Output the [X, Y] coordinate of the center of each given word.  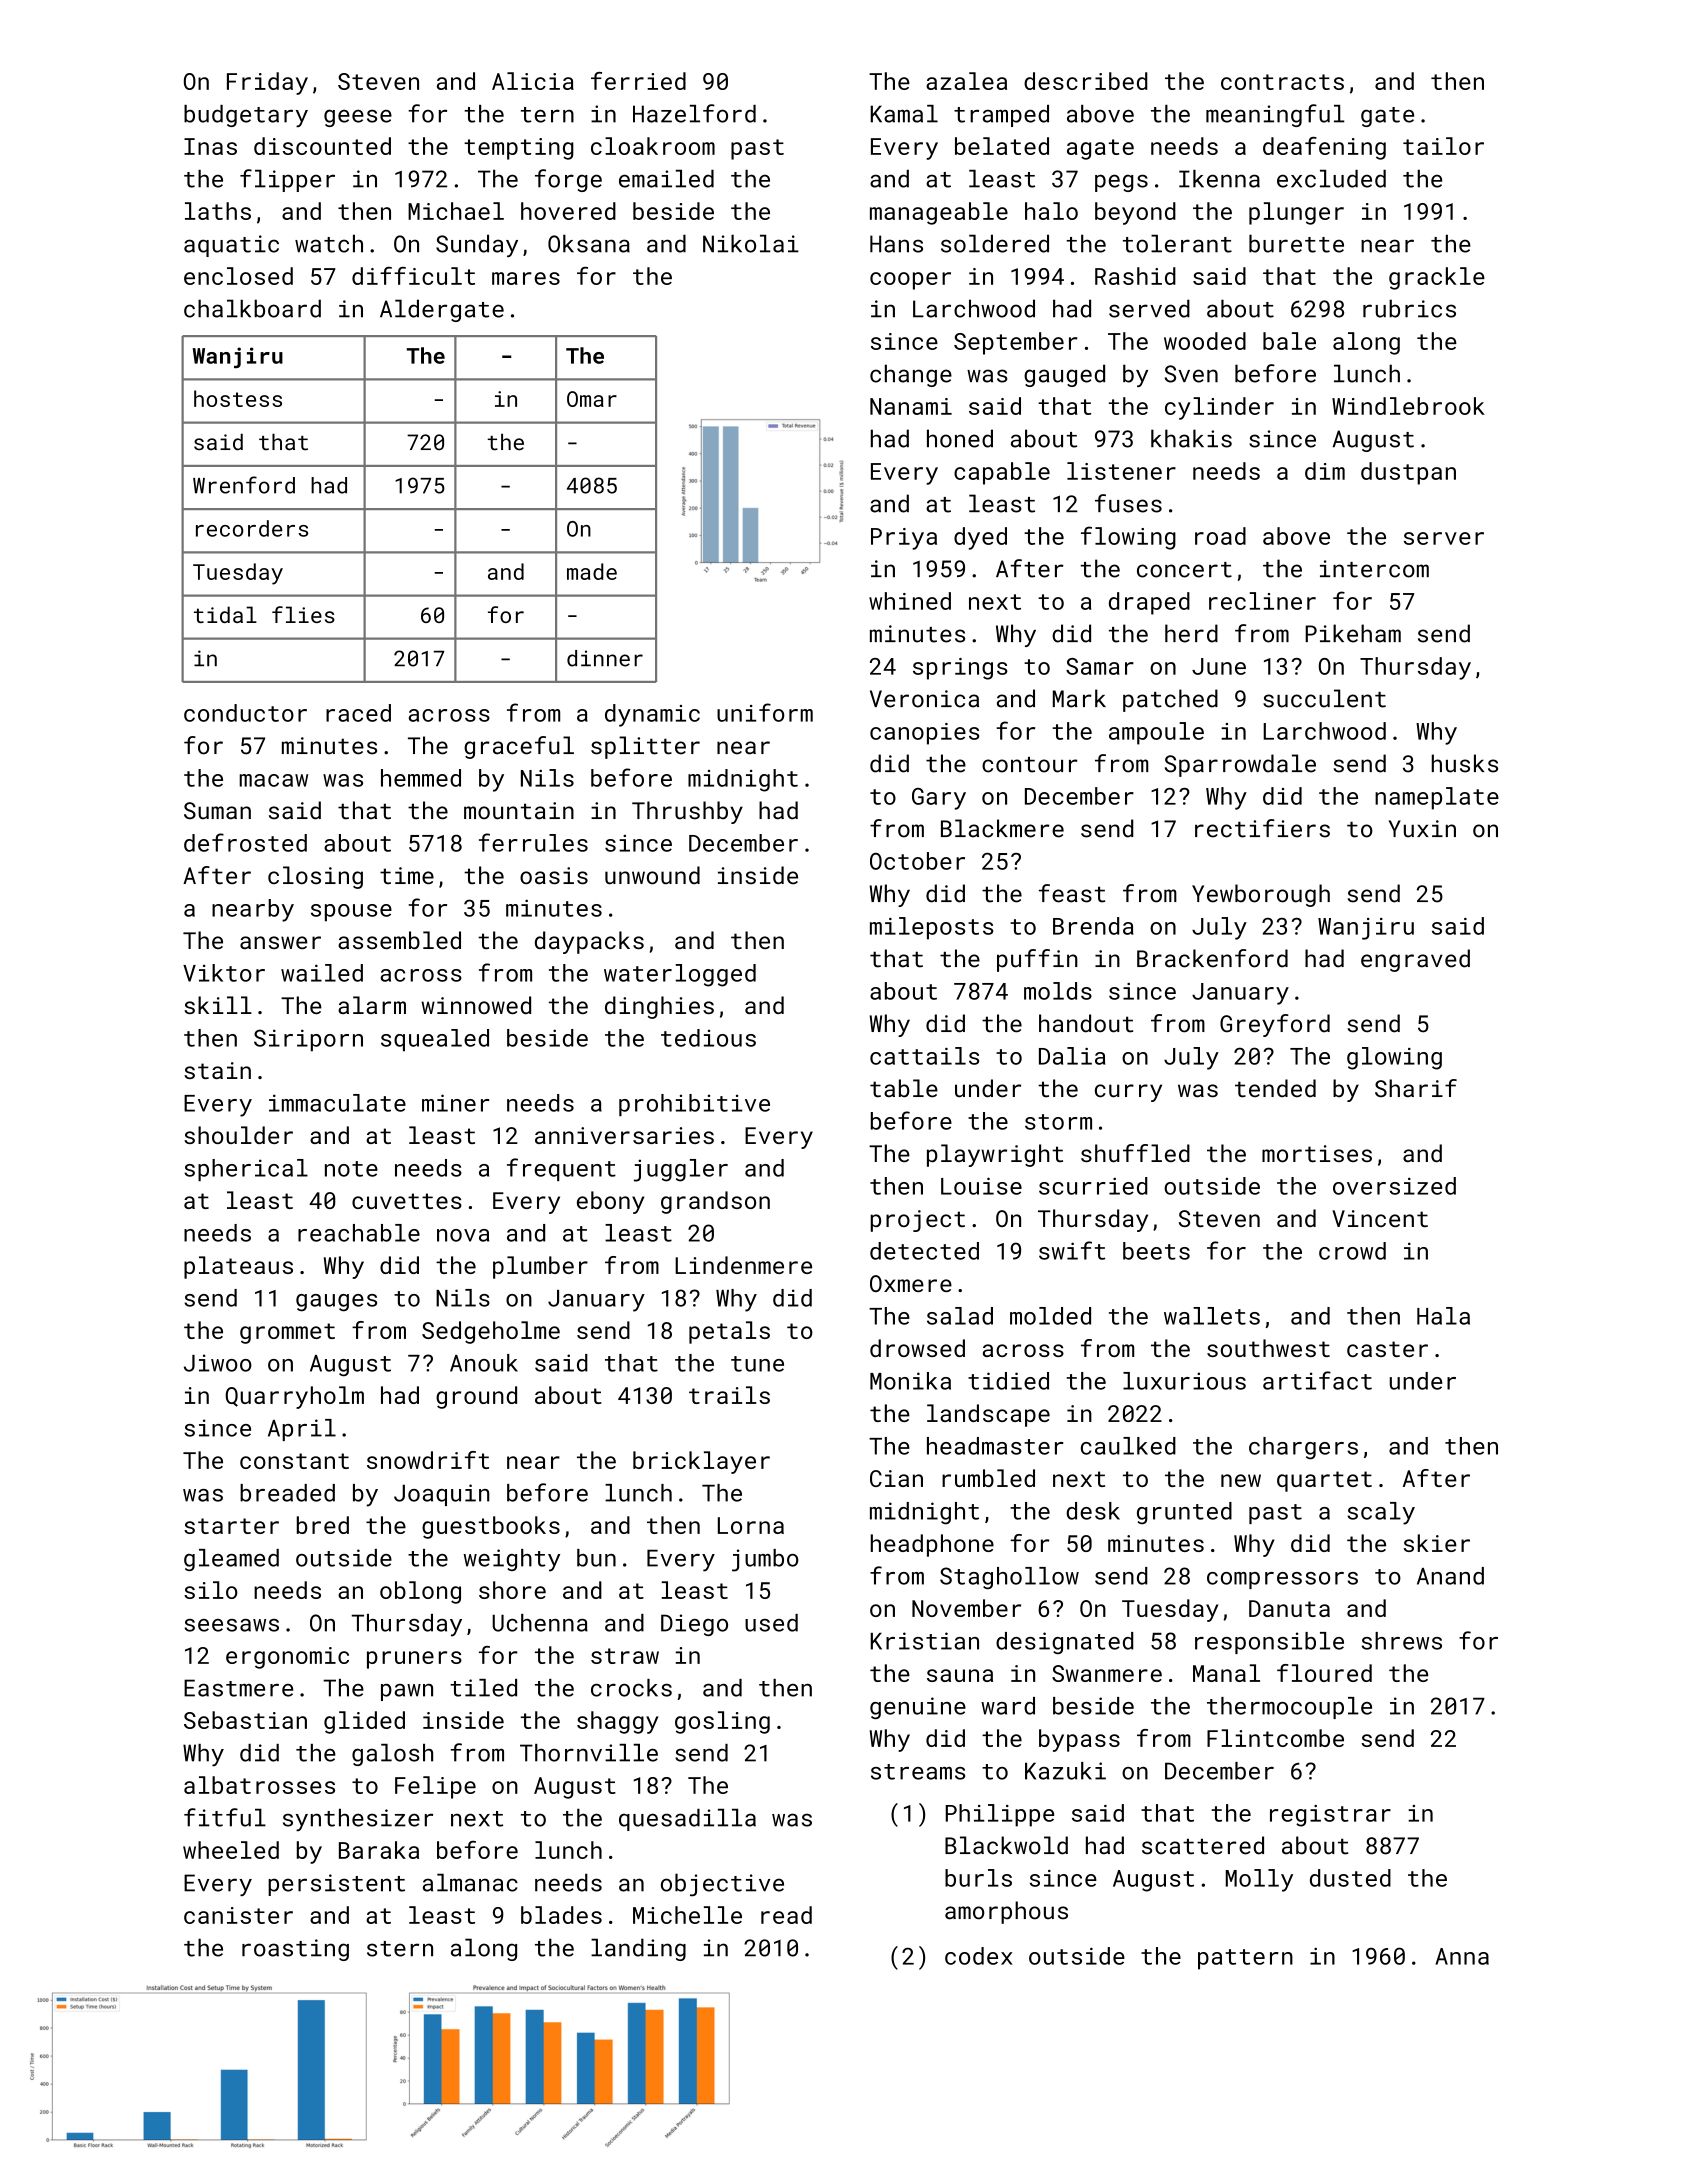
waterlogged [680, 975]
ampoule [1156, 733]
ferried [638, 81]
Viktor [224, 973]
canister [238, 1915]
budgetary [246, 116]
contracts [1282, 82]
